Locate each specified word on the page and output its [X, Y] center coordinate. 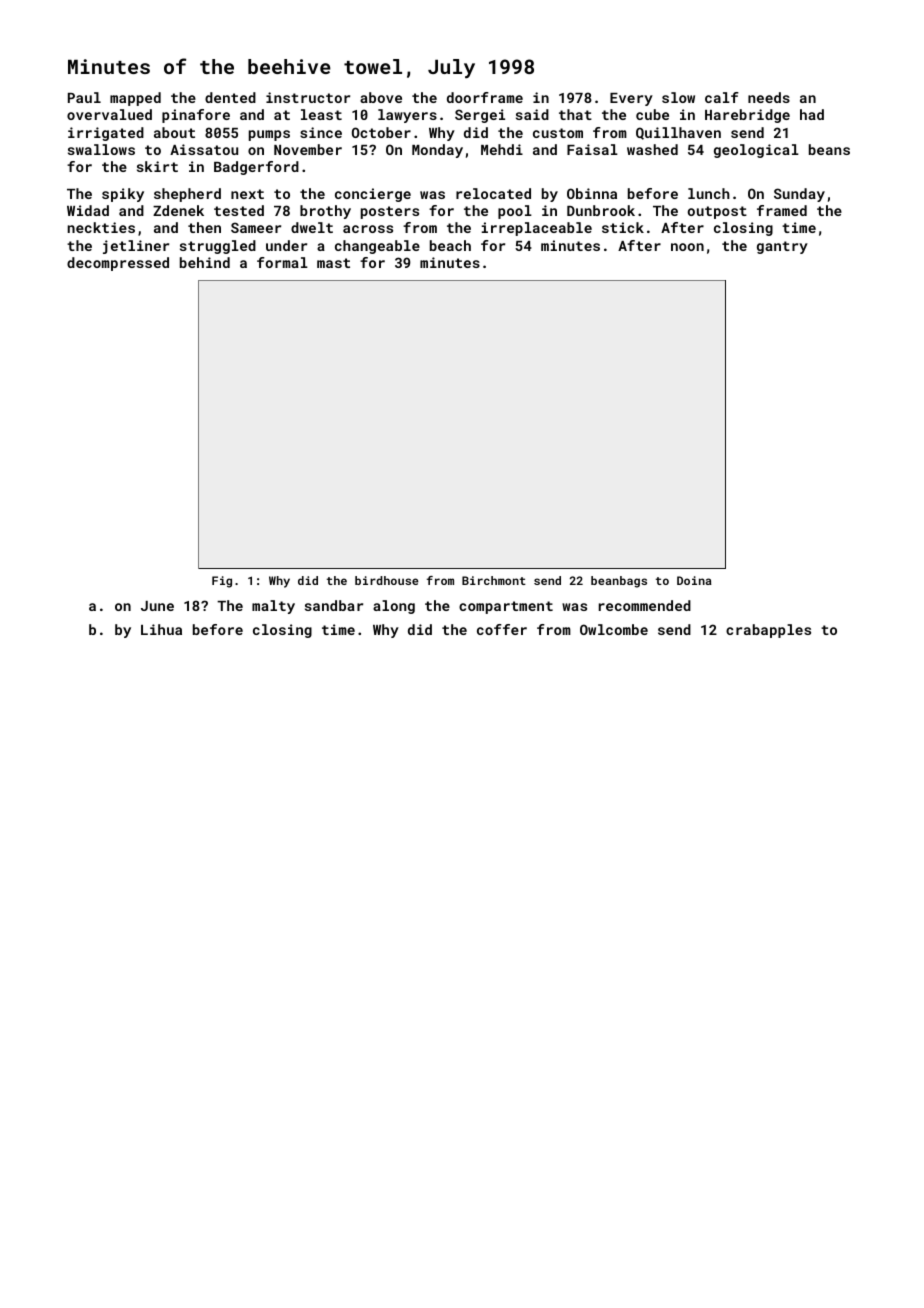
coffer [502, 629]
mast [333, 263]
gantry [782, 247]
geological [756, 151]
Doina [694, 580]
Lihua [161, 629]
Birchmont [494, 580]
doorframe [485, 97]
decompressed [118, 264]
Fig [222, 582]
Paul [84, 97]
